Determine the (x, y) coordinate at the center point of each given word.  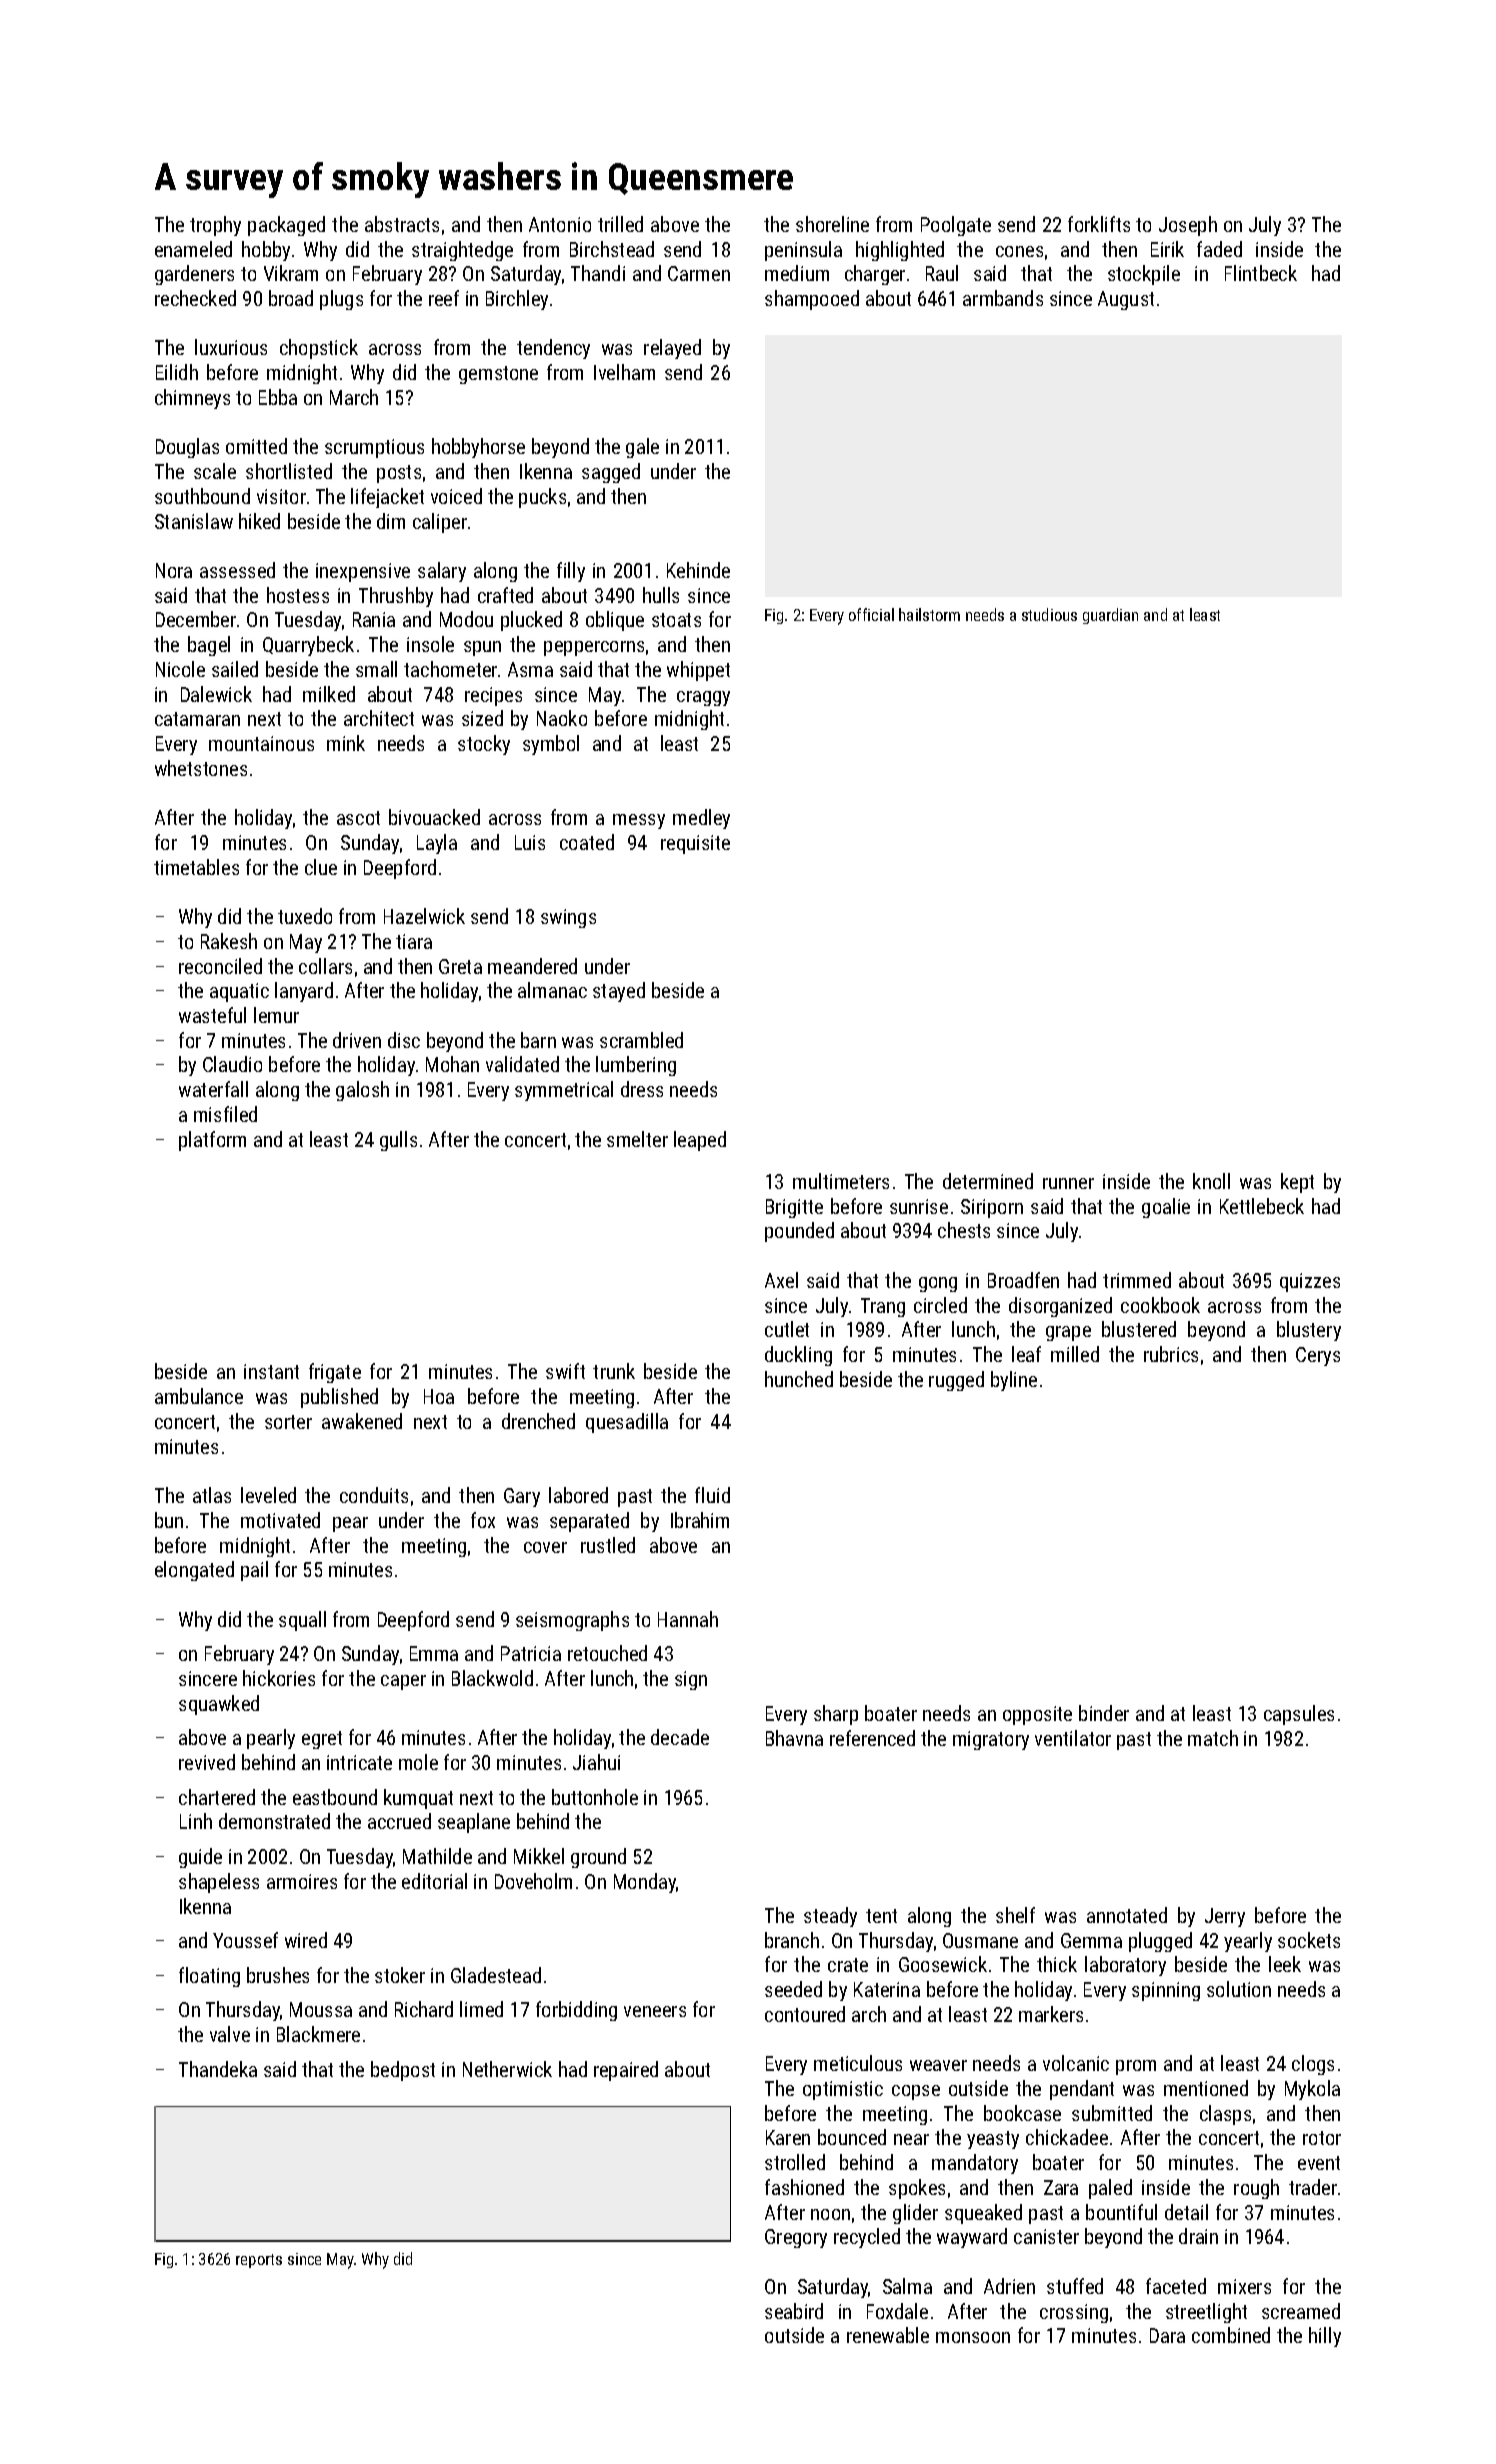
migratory (991, 1740)
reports (259, 2261)
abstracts (402, 224)
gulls (398, 1141)
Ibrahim (700, 1520)
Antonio (560, 224)
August (1126, 300)
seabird (794, 2311)
